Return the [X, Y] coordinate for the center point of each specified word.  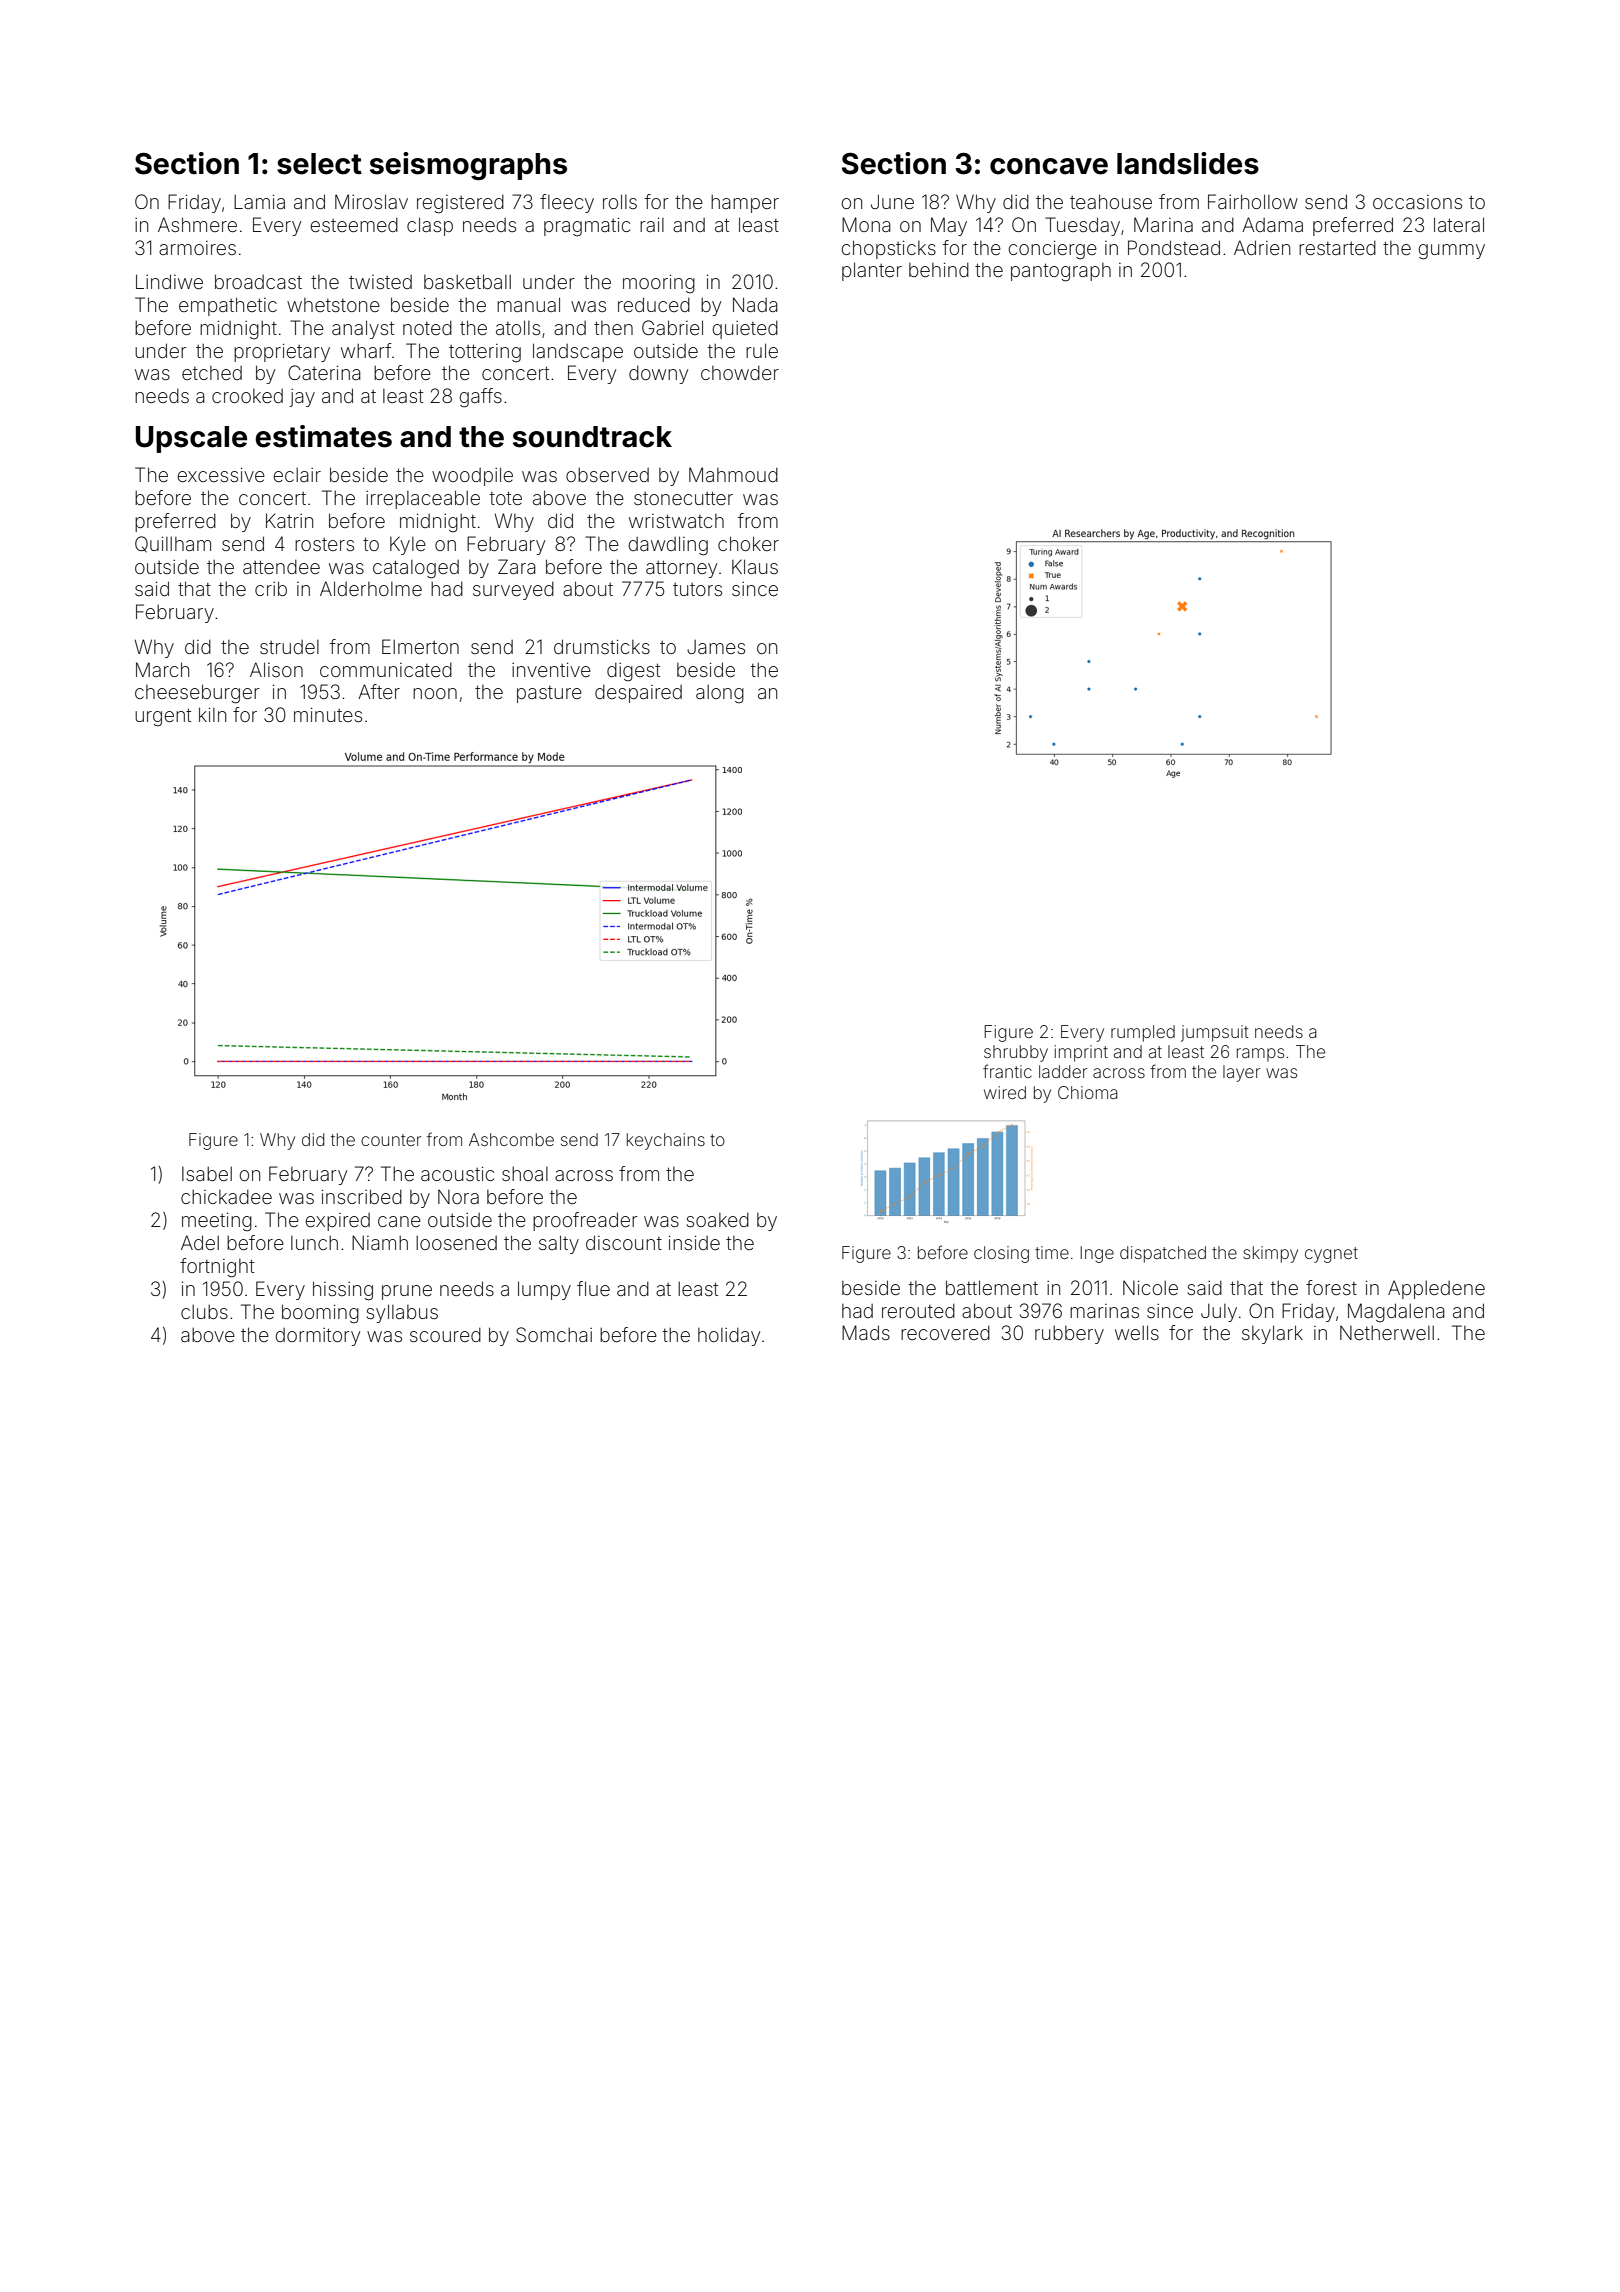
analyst [363, 329]
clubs [204, 1312]
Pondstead [1174, 247]
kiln [212, 714]
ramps [1260, 1055]
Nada [755, 304]
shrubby [1016, 1053]
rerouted [918, 1311]
